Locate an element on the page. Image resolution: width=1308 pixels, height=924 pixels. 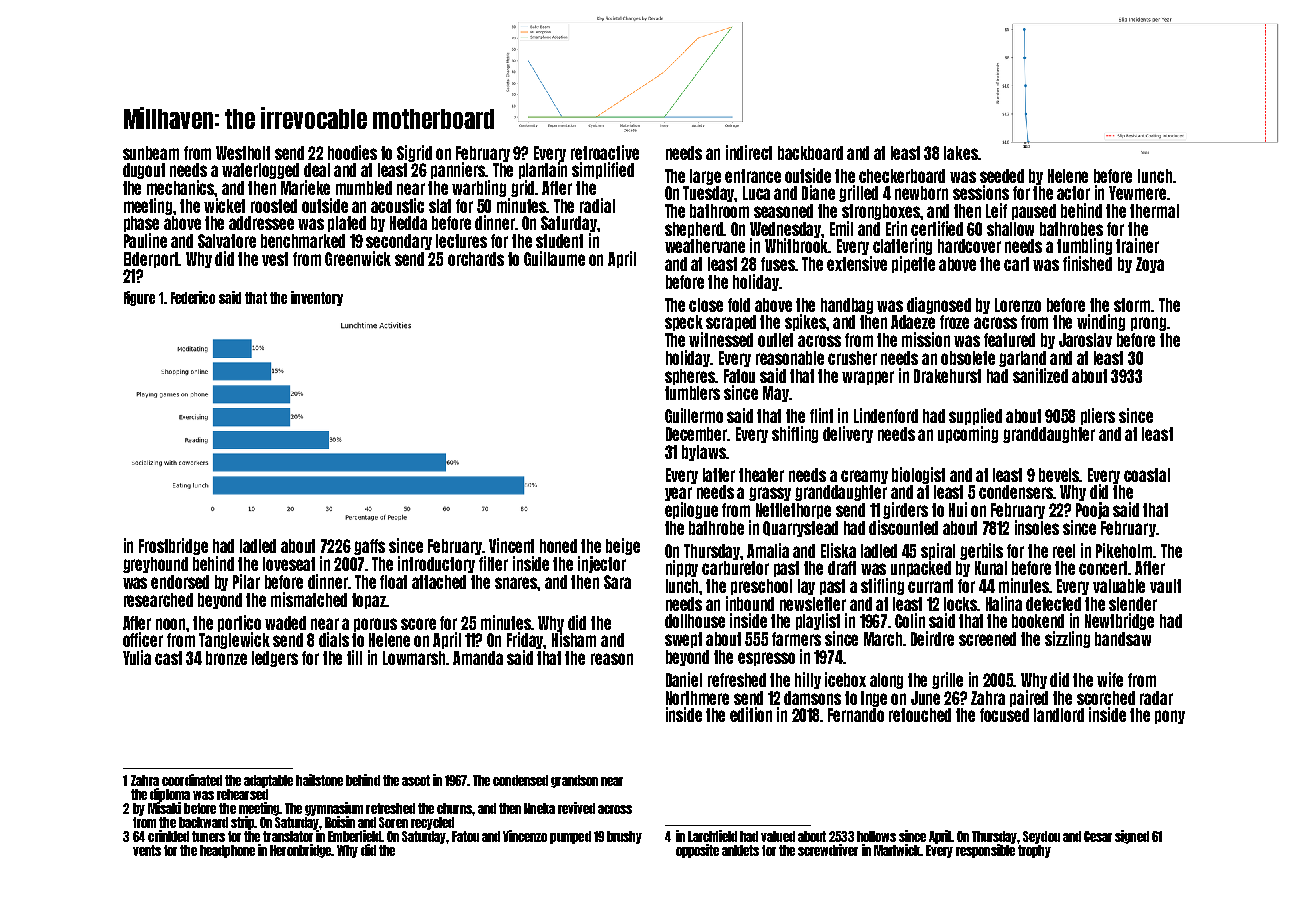
Vincenzo is located at coordinates (525, 836).
